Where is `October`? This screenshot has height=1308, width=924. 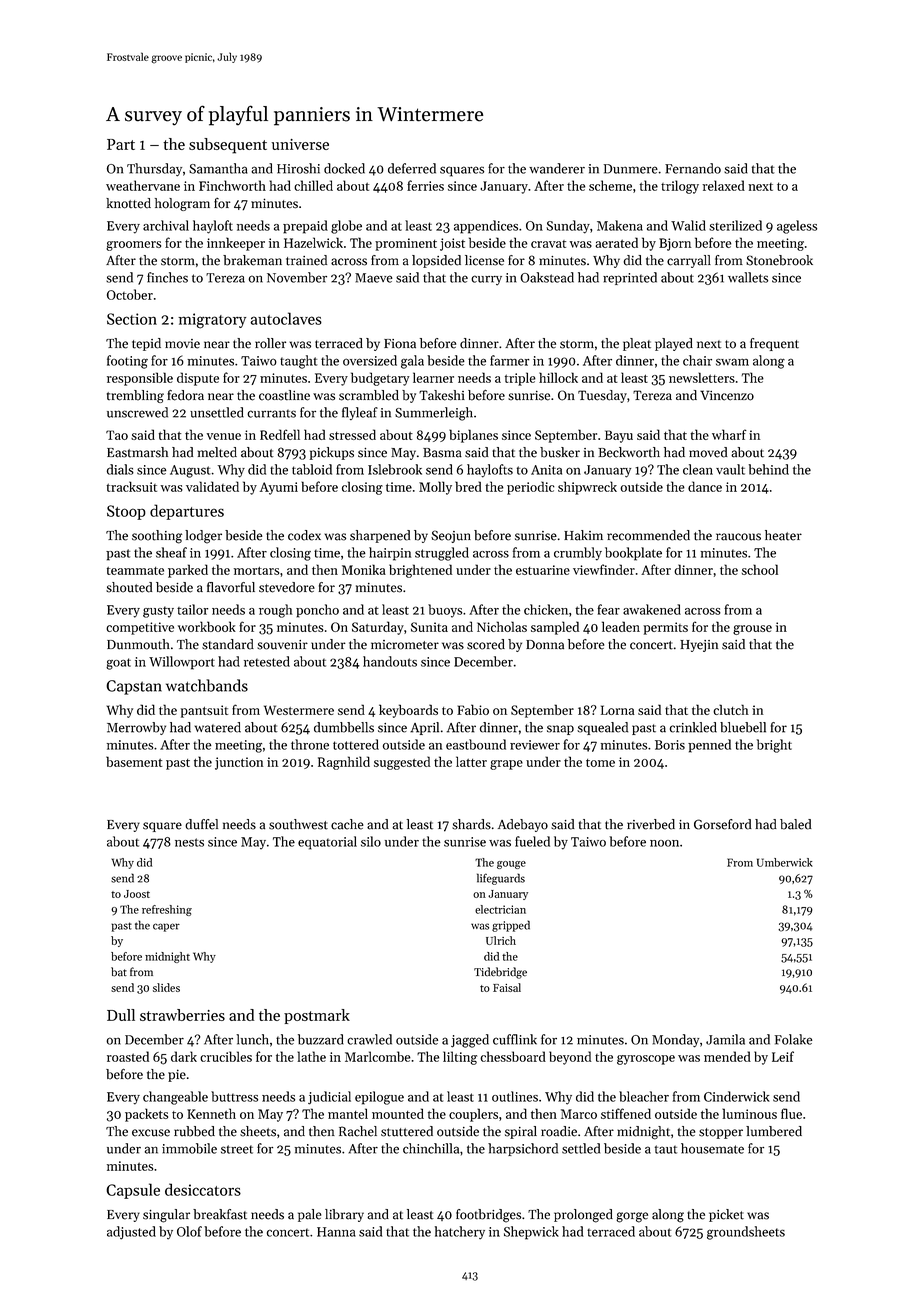 October is located at coordinates (130, 294).
